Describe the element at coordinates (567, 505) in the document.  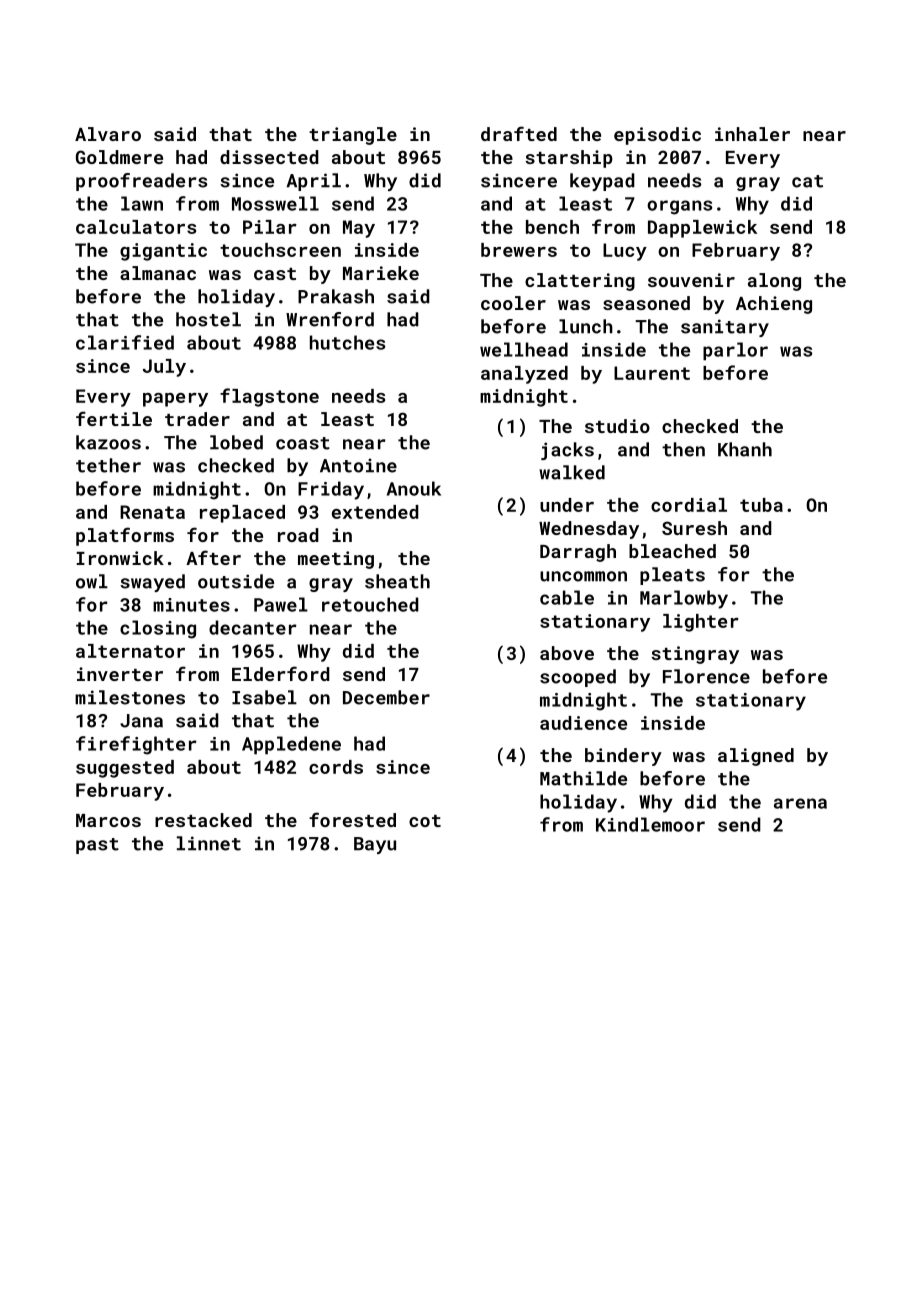
I see `under` at that location.
